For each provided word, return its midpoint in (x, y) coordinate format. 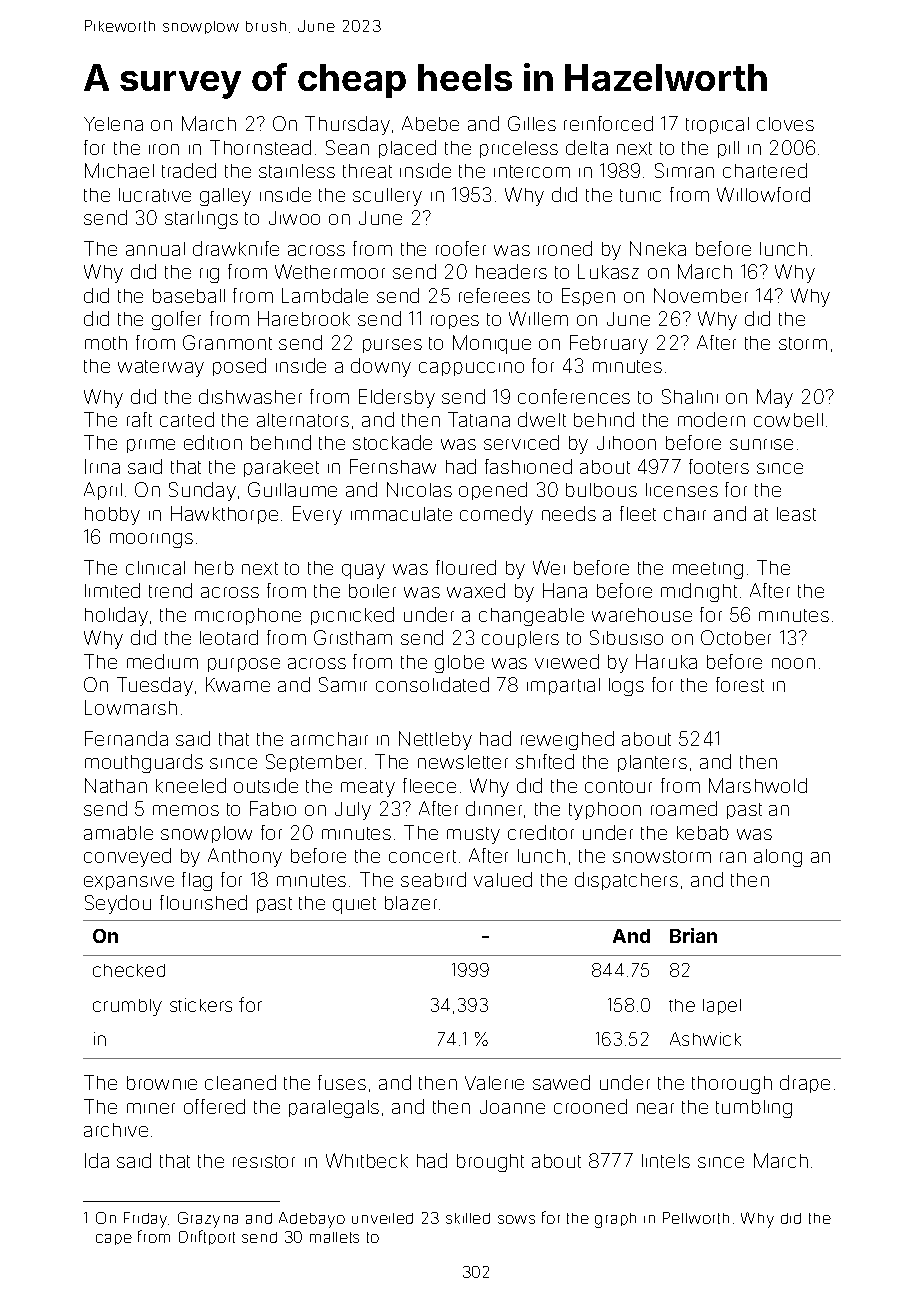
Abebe (430, 123)
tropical (717, 125)
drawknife (236, 248)
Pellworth (696, 1218)
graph (615, 1220)
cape (114, 1239)
